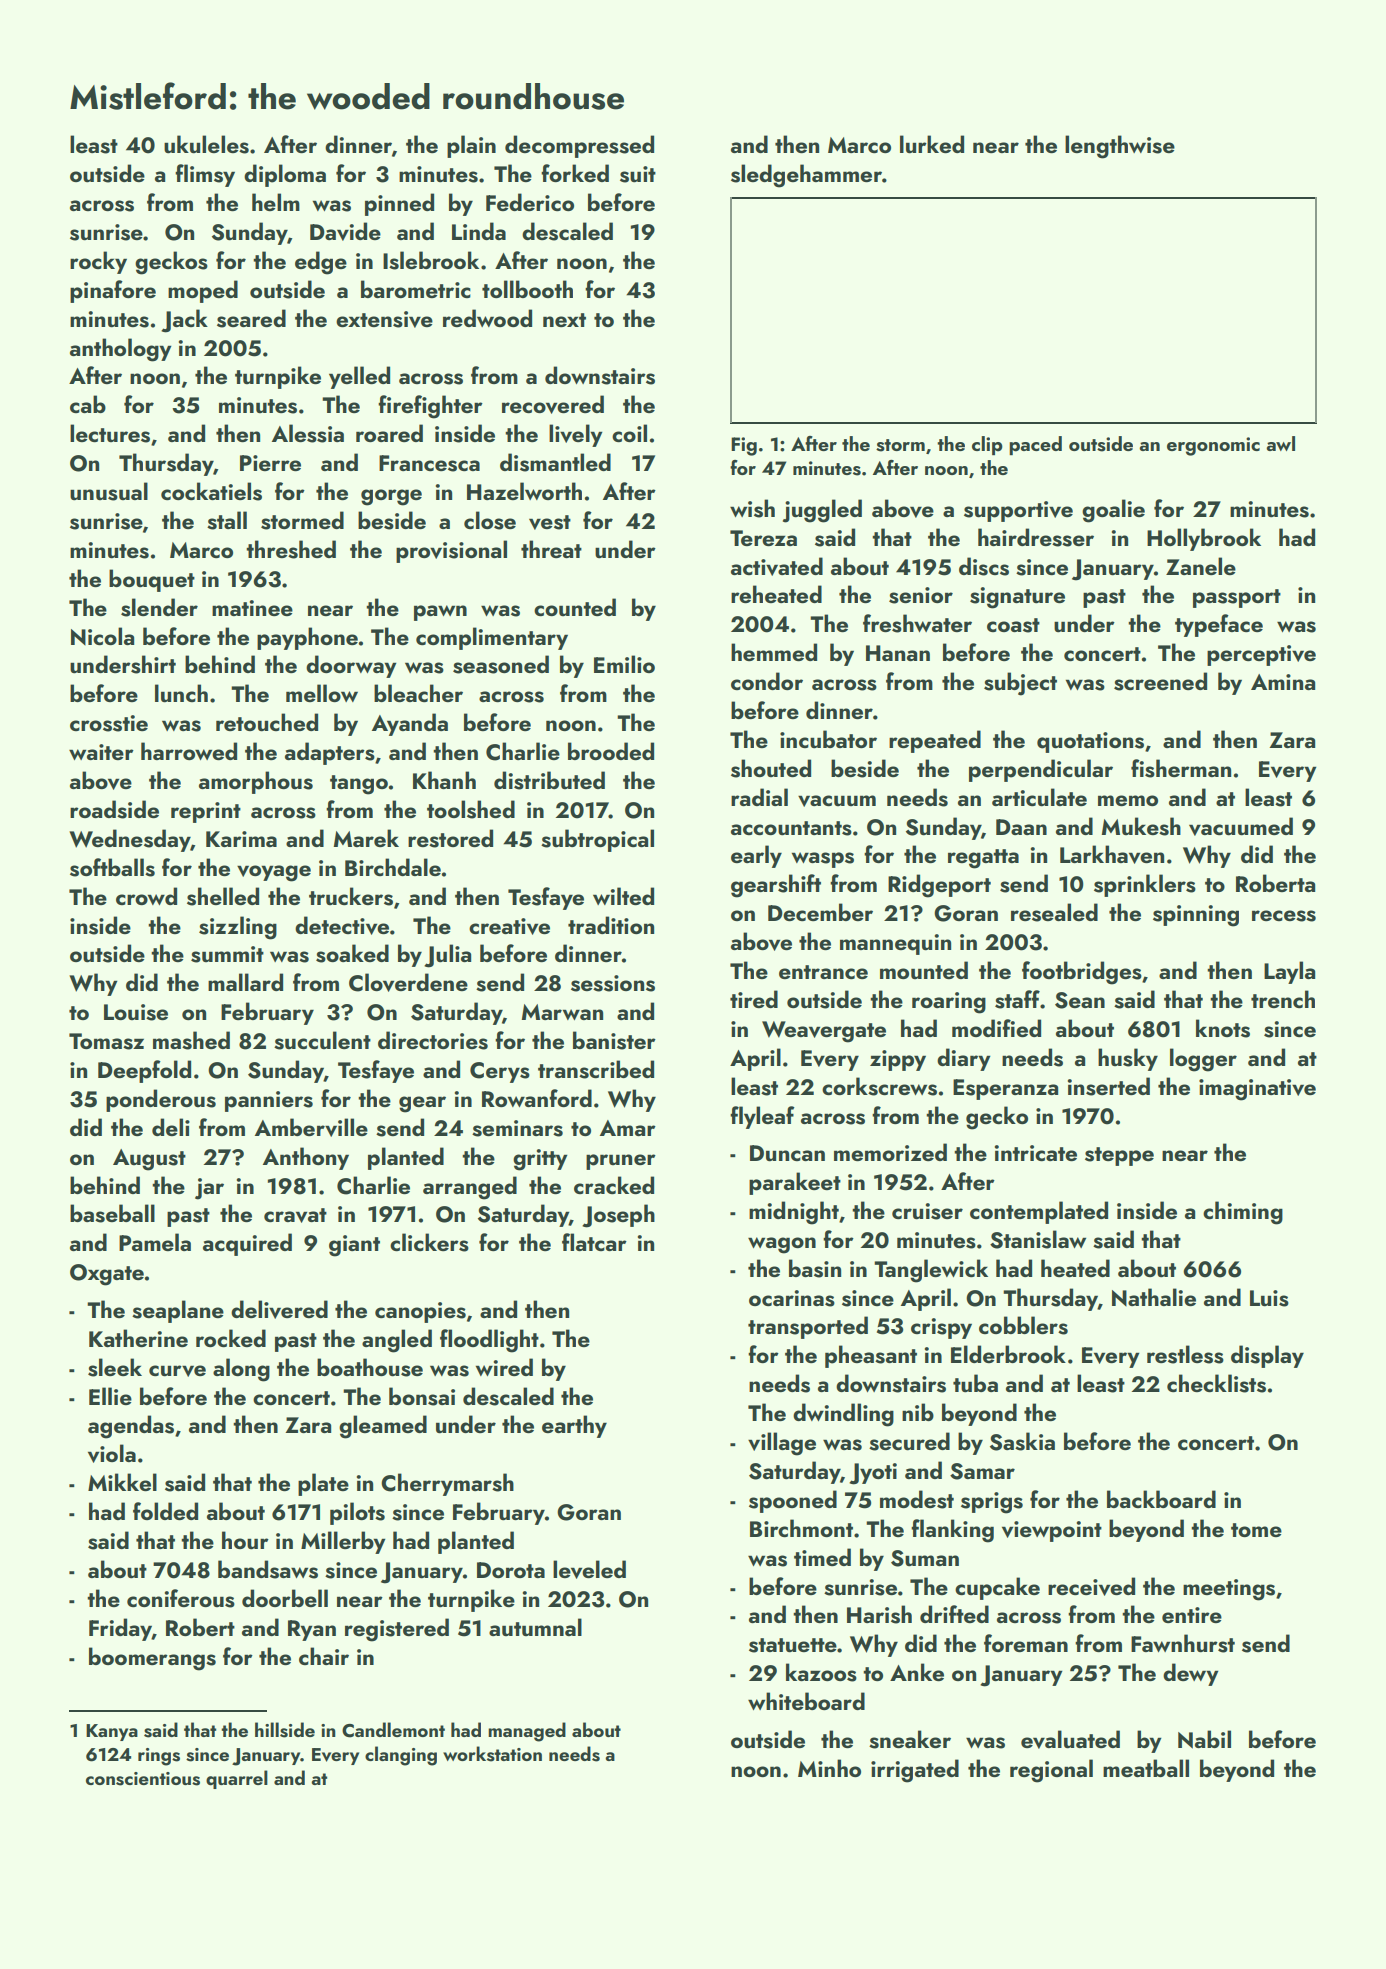 This image has width=1386, height=1969. Describe the element at coordinates (895, 944) in the image. I see `mannequin` at that location.
